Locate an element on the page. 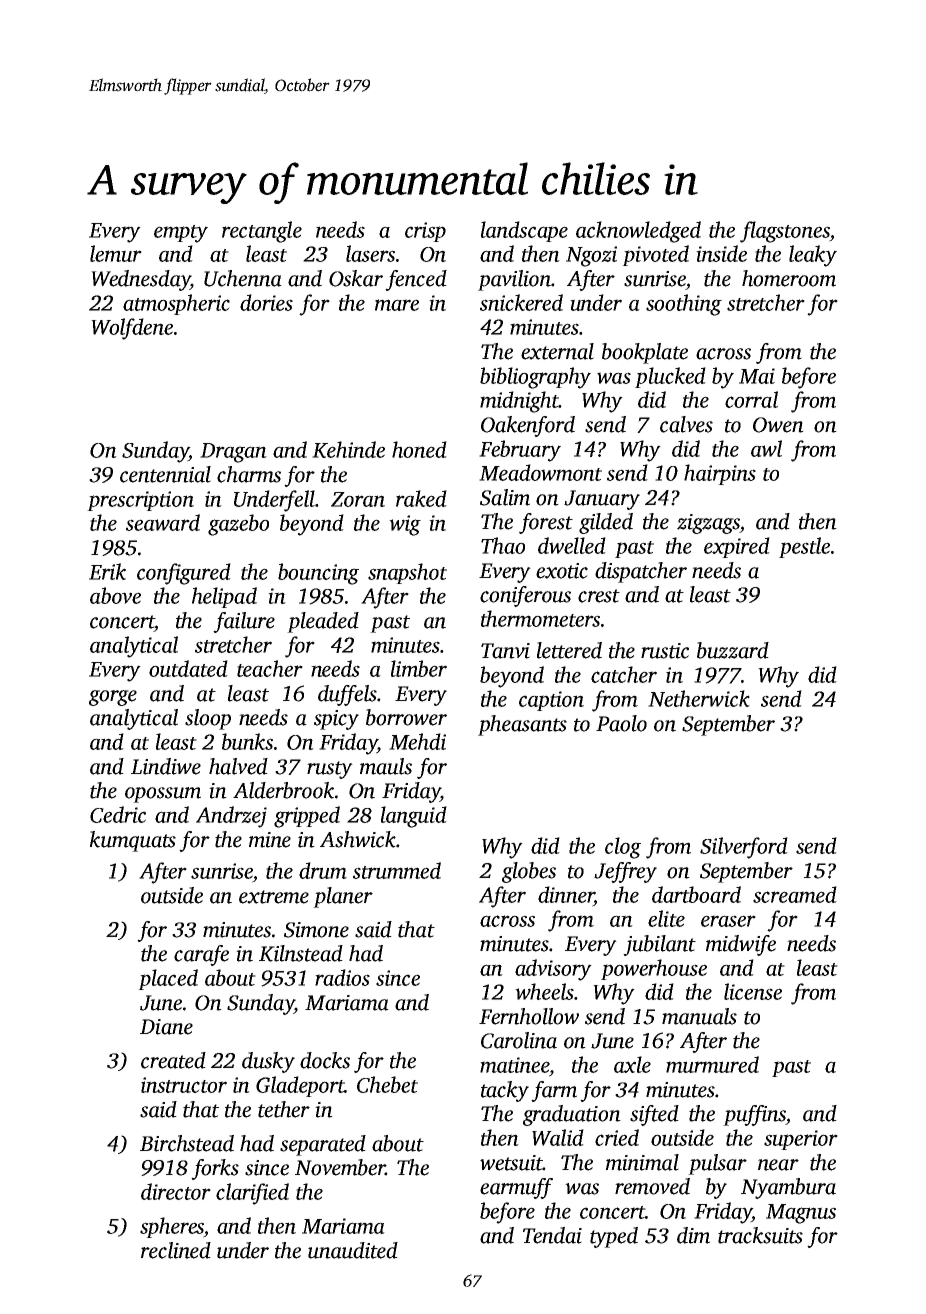  charms is located at coordinates (249, 474).
